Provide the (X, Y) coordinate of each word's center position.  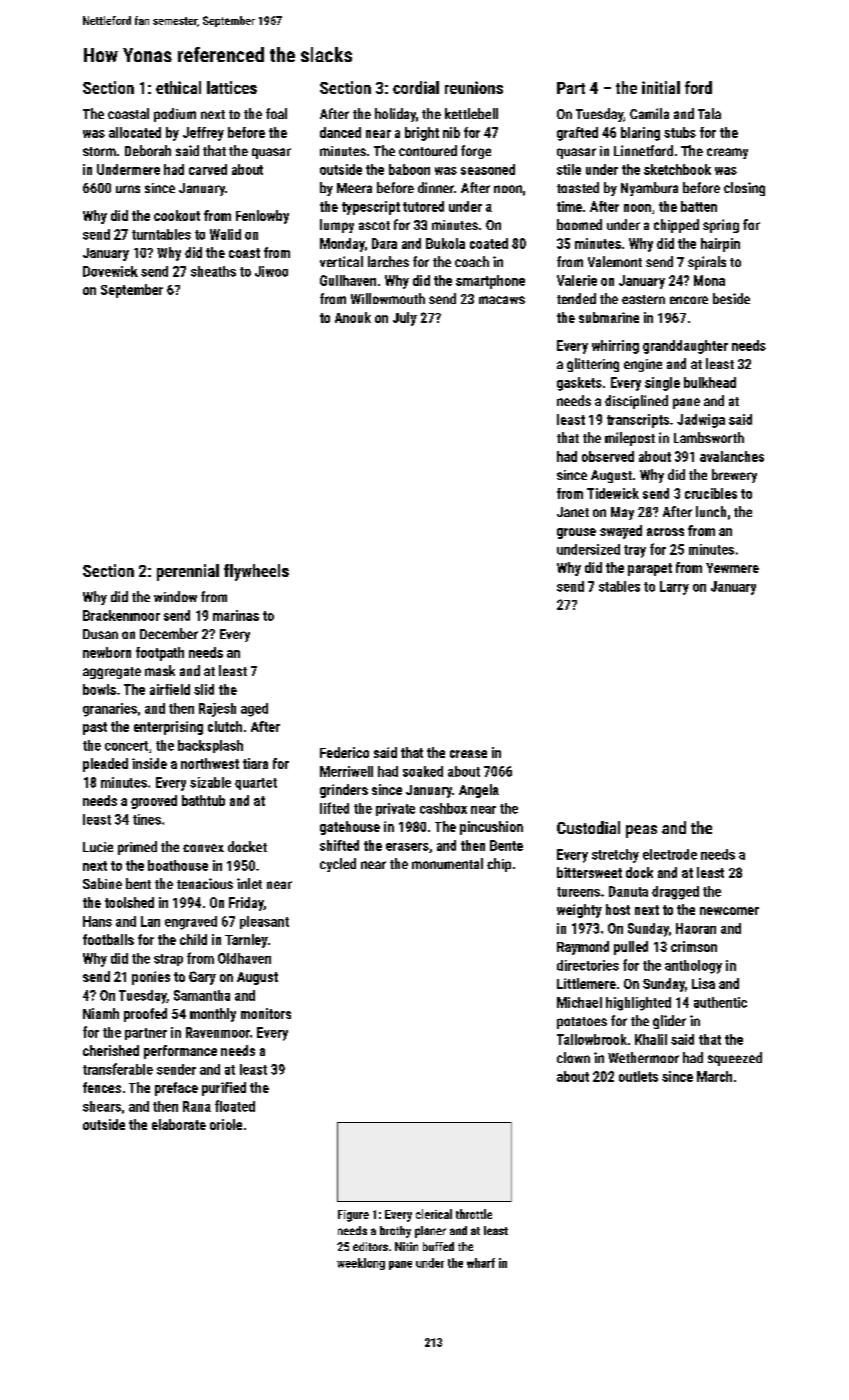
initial (661, 87)
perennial (188, 572)
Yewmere (732, 568)
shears (102, 1106)
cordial (416, 87)
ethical (178, 87)
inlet (249, 883)
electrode (670, 854)
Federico (344, 752)
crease (468, 754)
